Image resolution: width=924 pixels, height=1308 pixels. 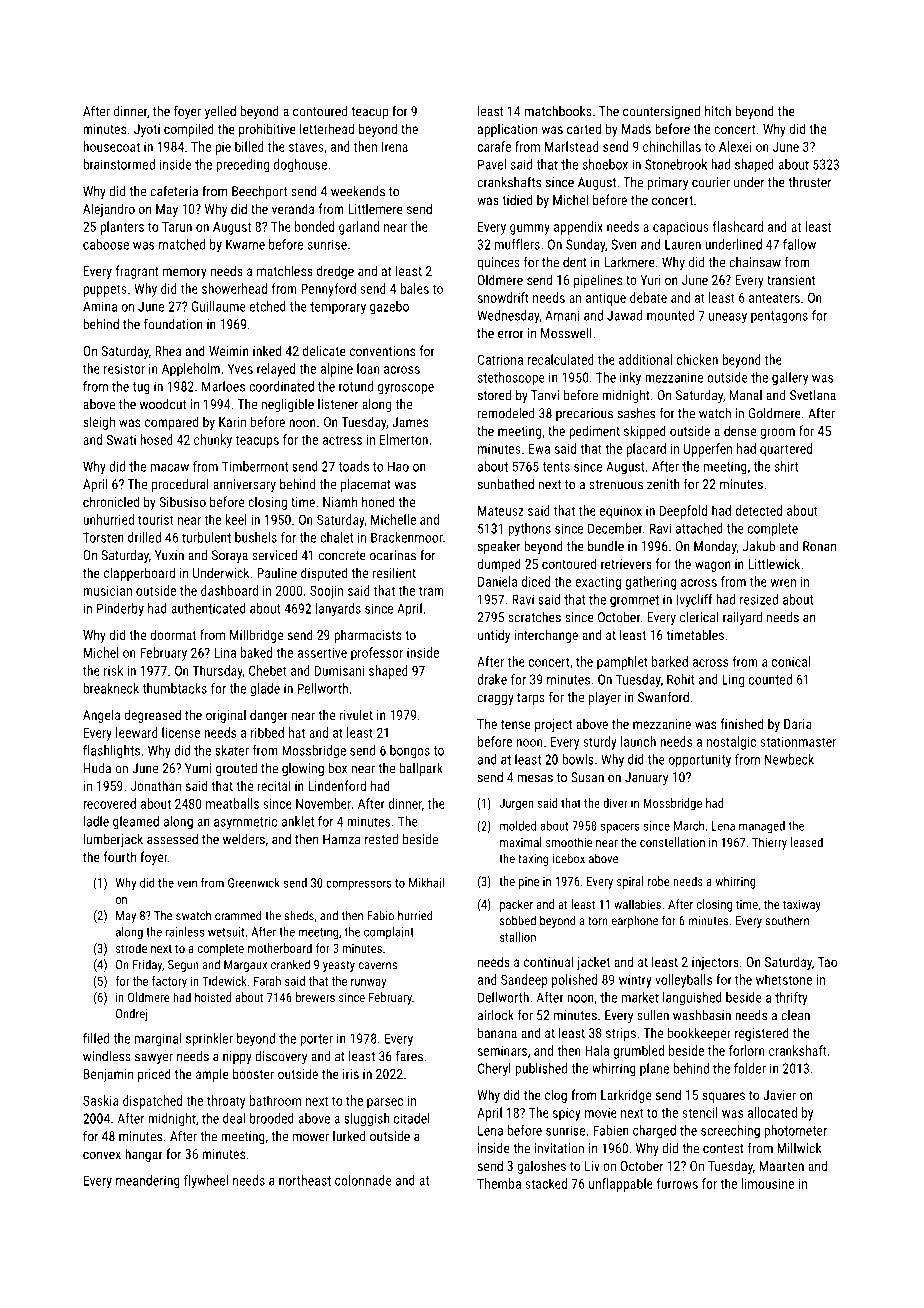 I want to click on Angela, so click(x=101, y=716).
